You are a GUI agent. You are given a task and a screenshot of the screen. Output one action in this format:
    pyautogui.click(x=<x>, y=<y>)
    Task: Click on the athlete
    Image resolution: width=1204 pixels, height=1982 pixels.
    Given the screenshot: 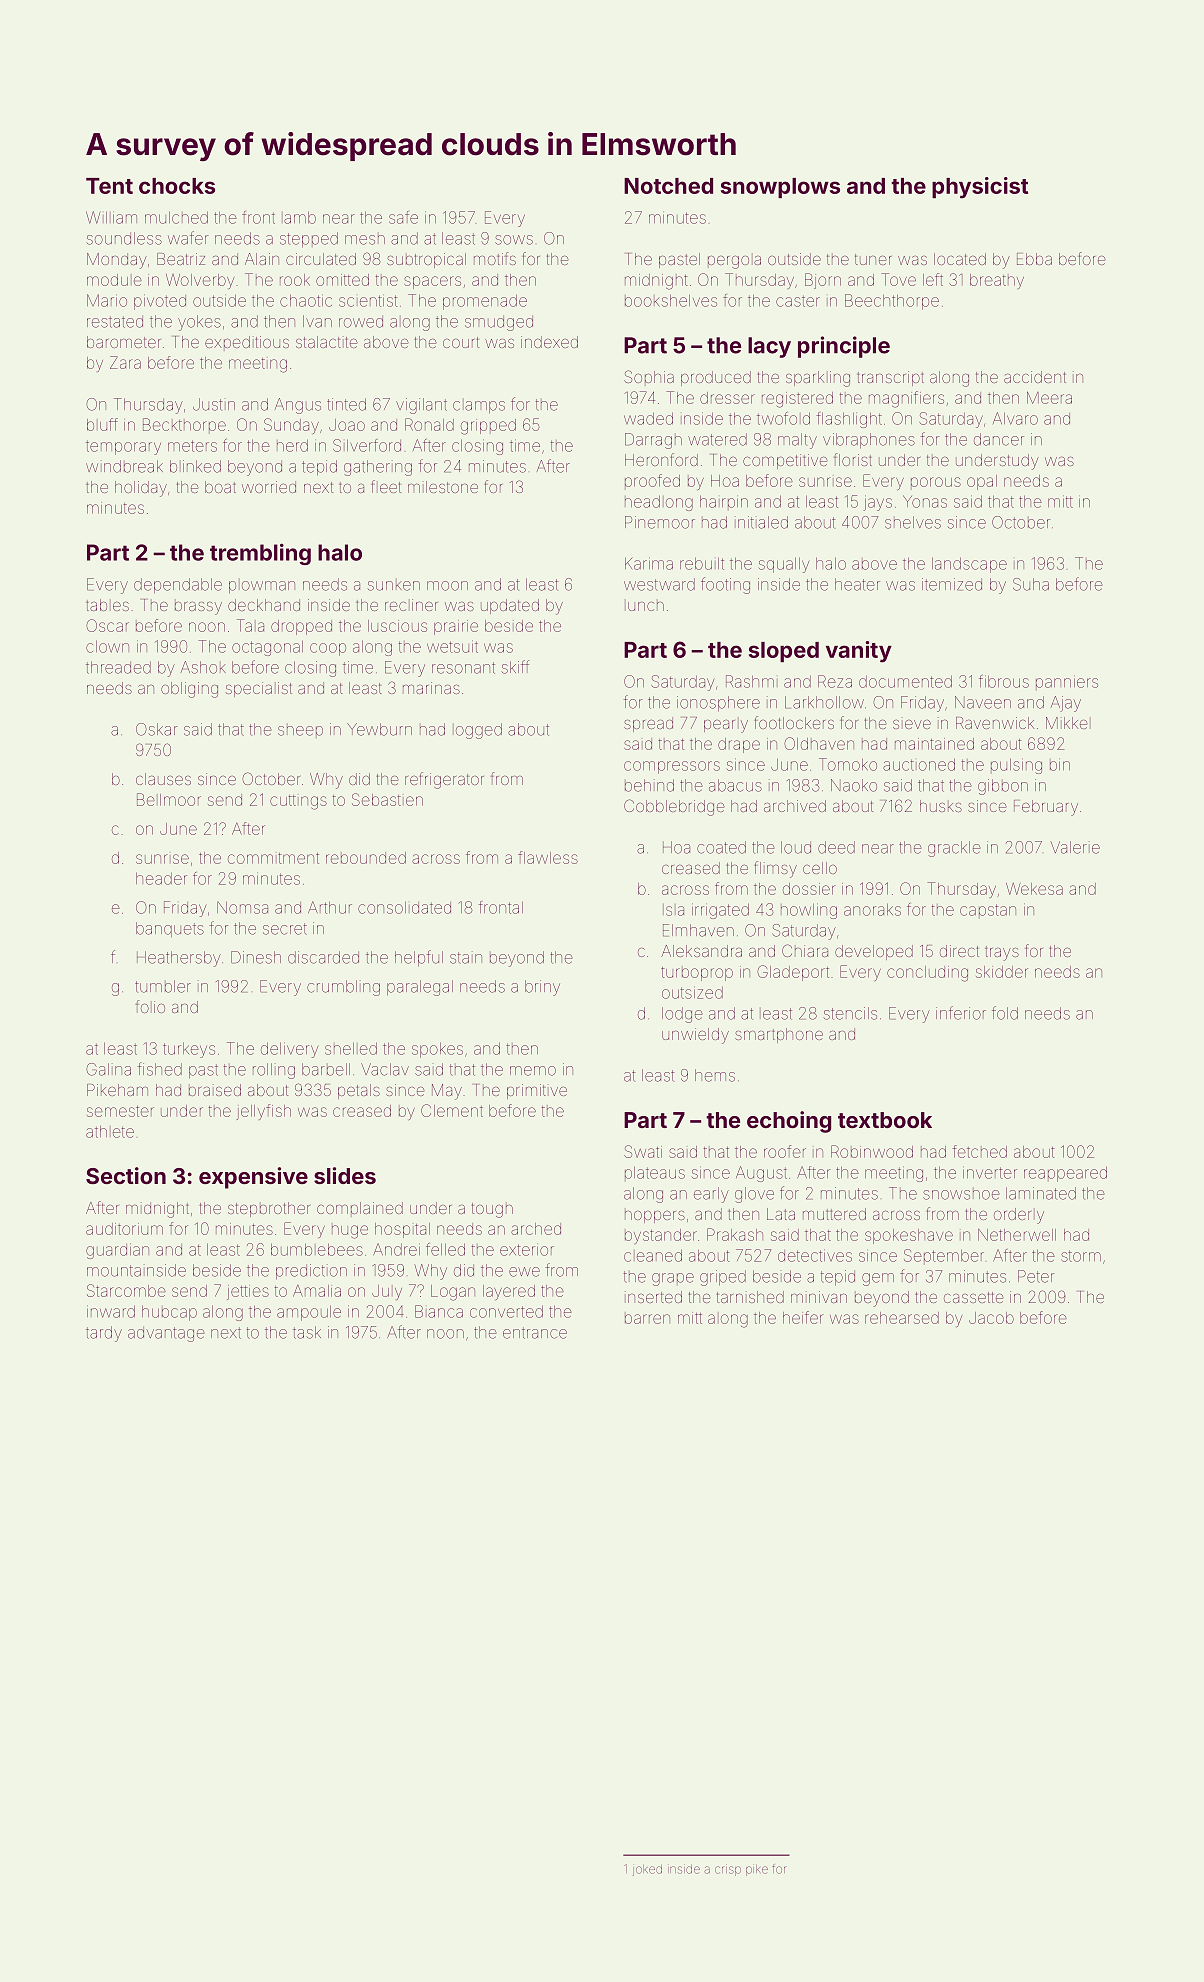 What is the action you would take?
    pyautogui.click(x=110, y=1131)
